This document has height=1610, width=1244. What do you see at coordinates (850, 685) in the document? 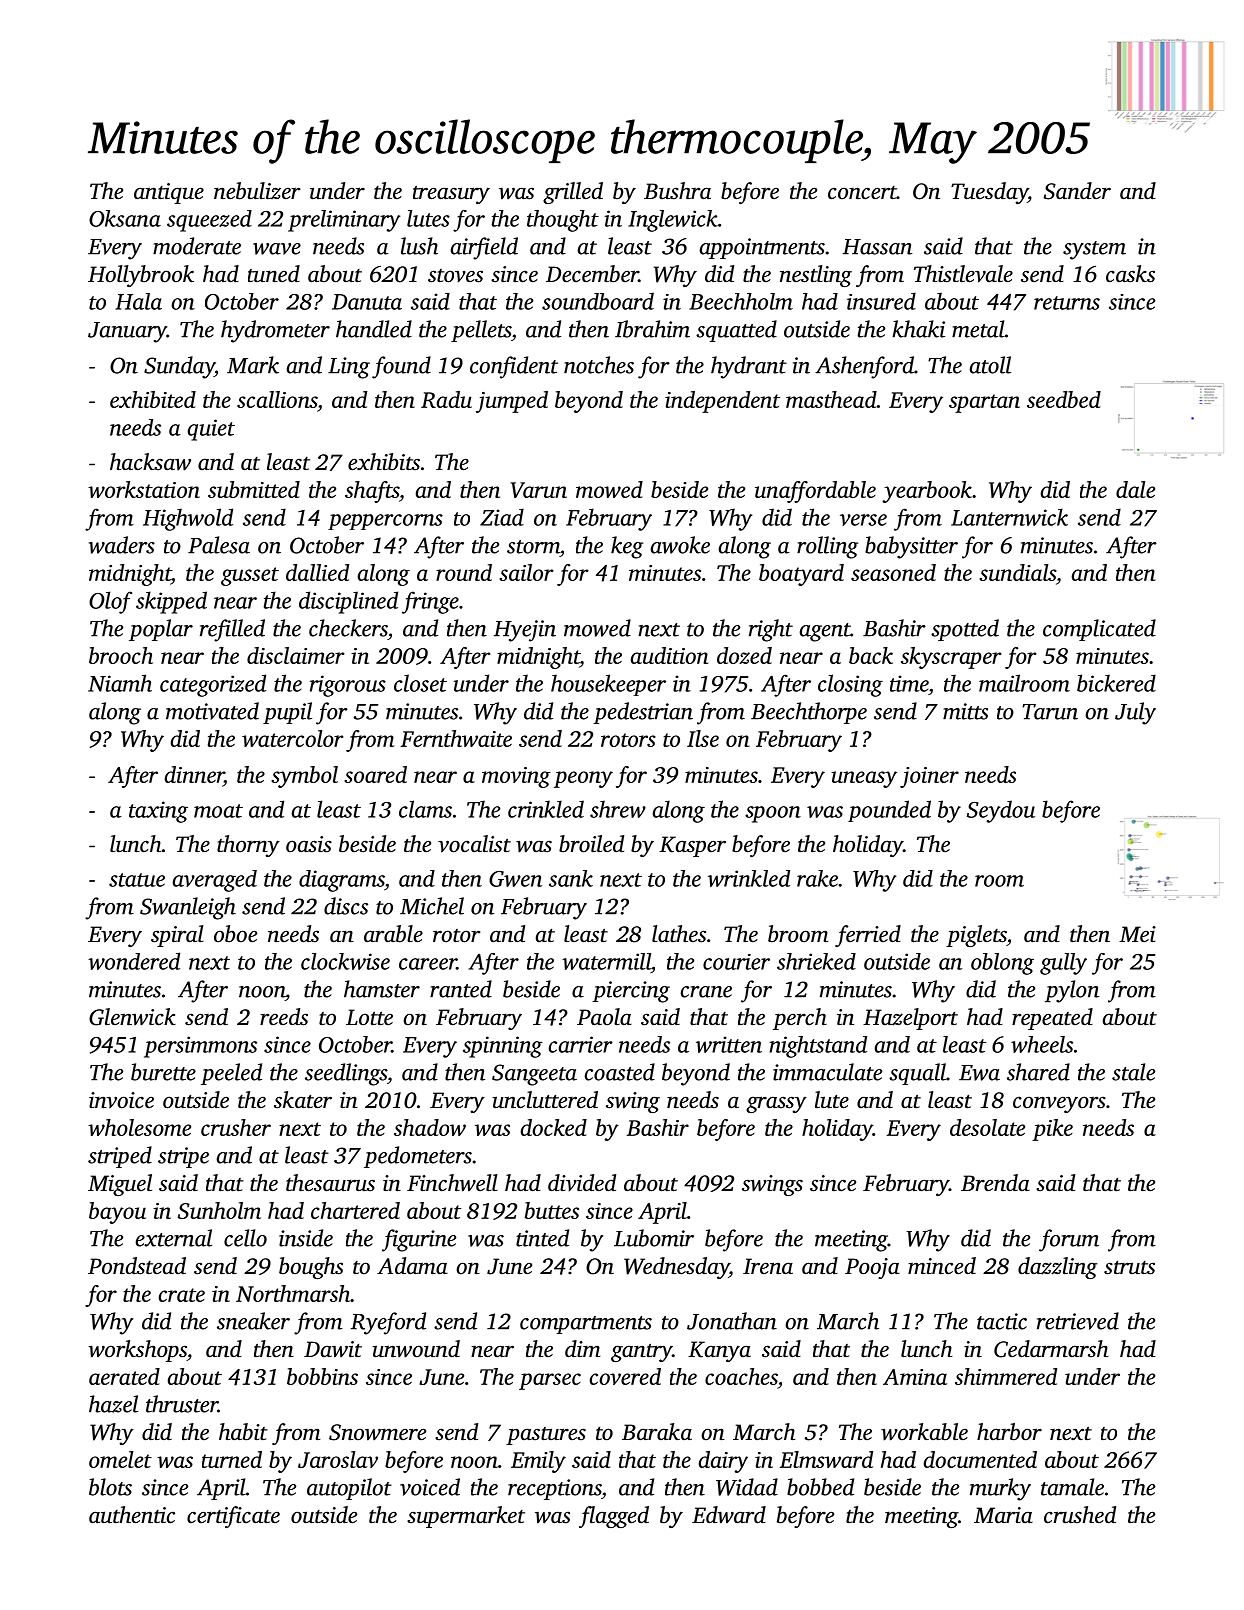
I see `closing` at bounding box center [850, 685].
